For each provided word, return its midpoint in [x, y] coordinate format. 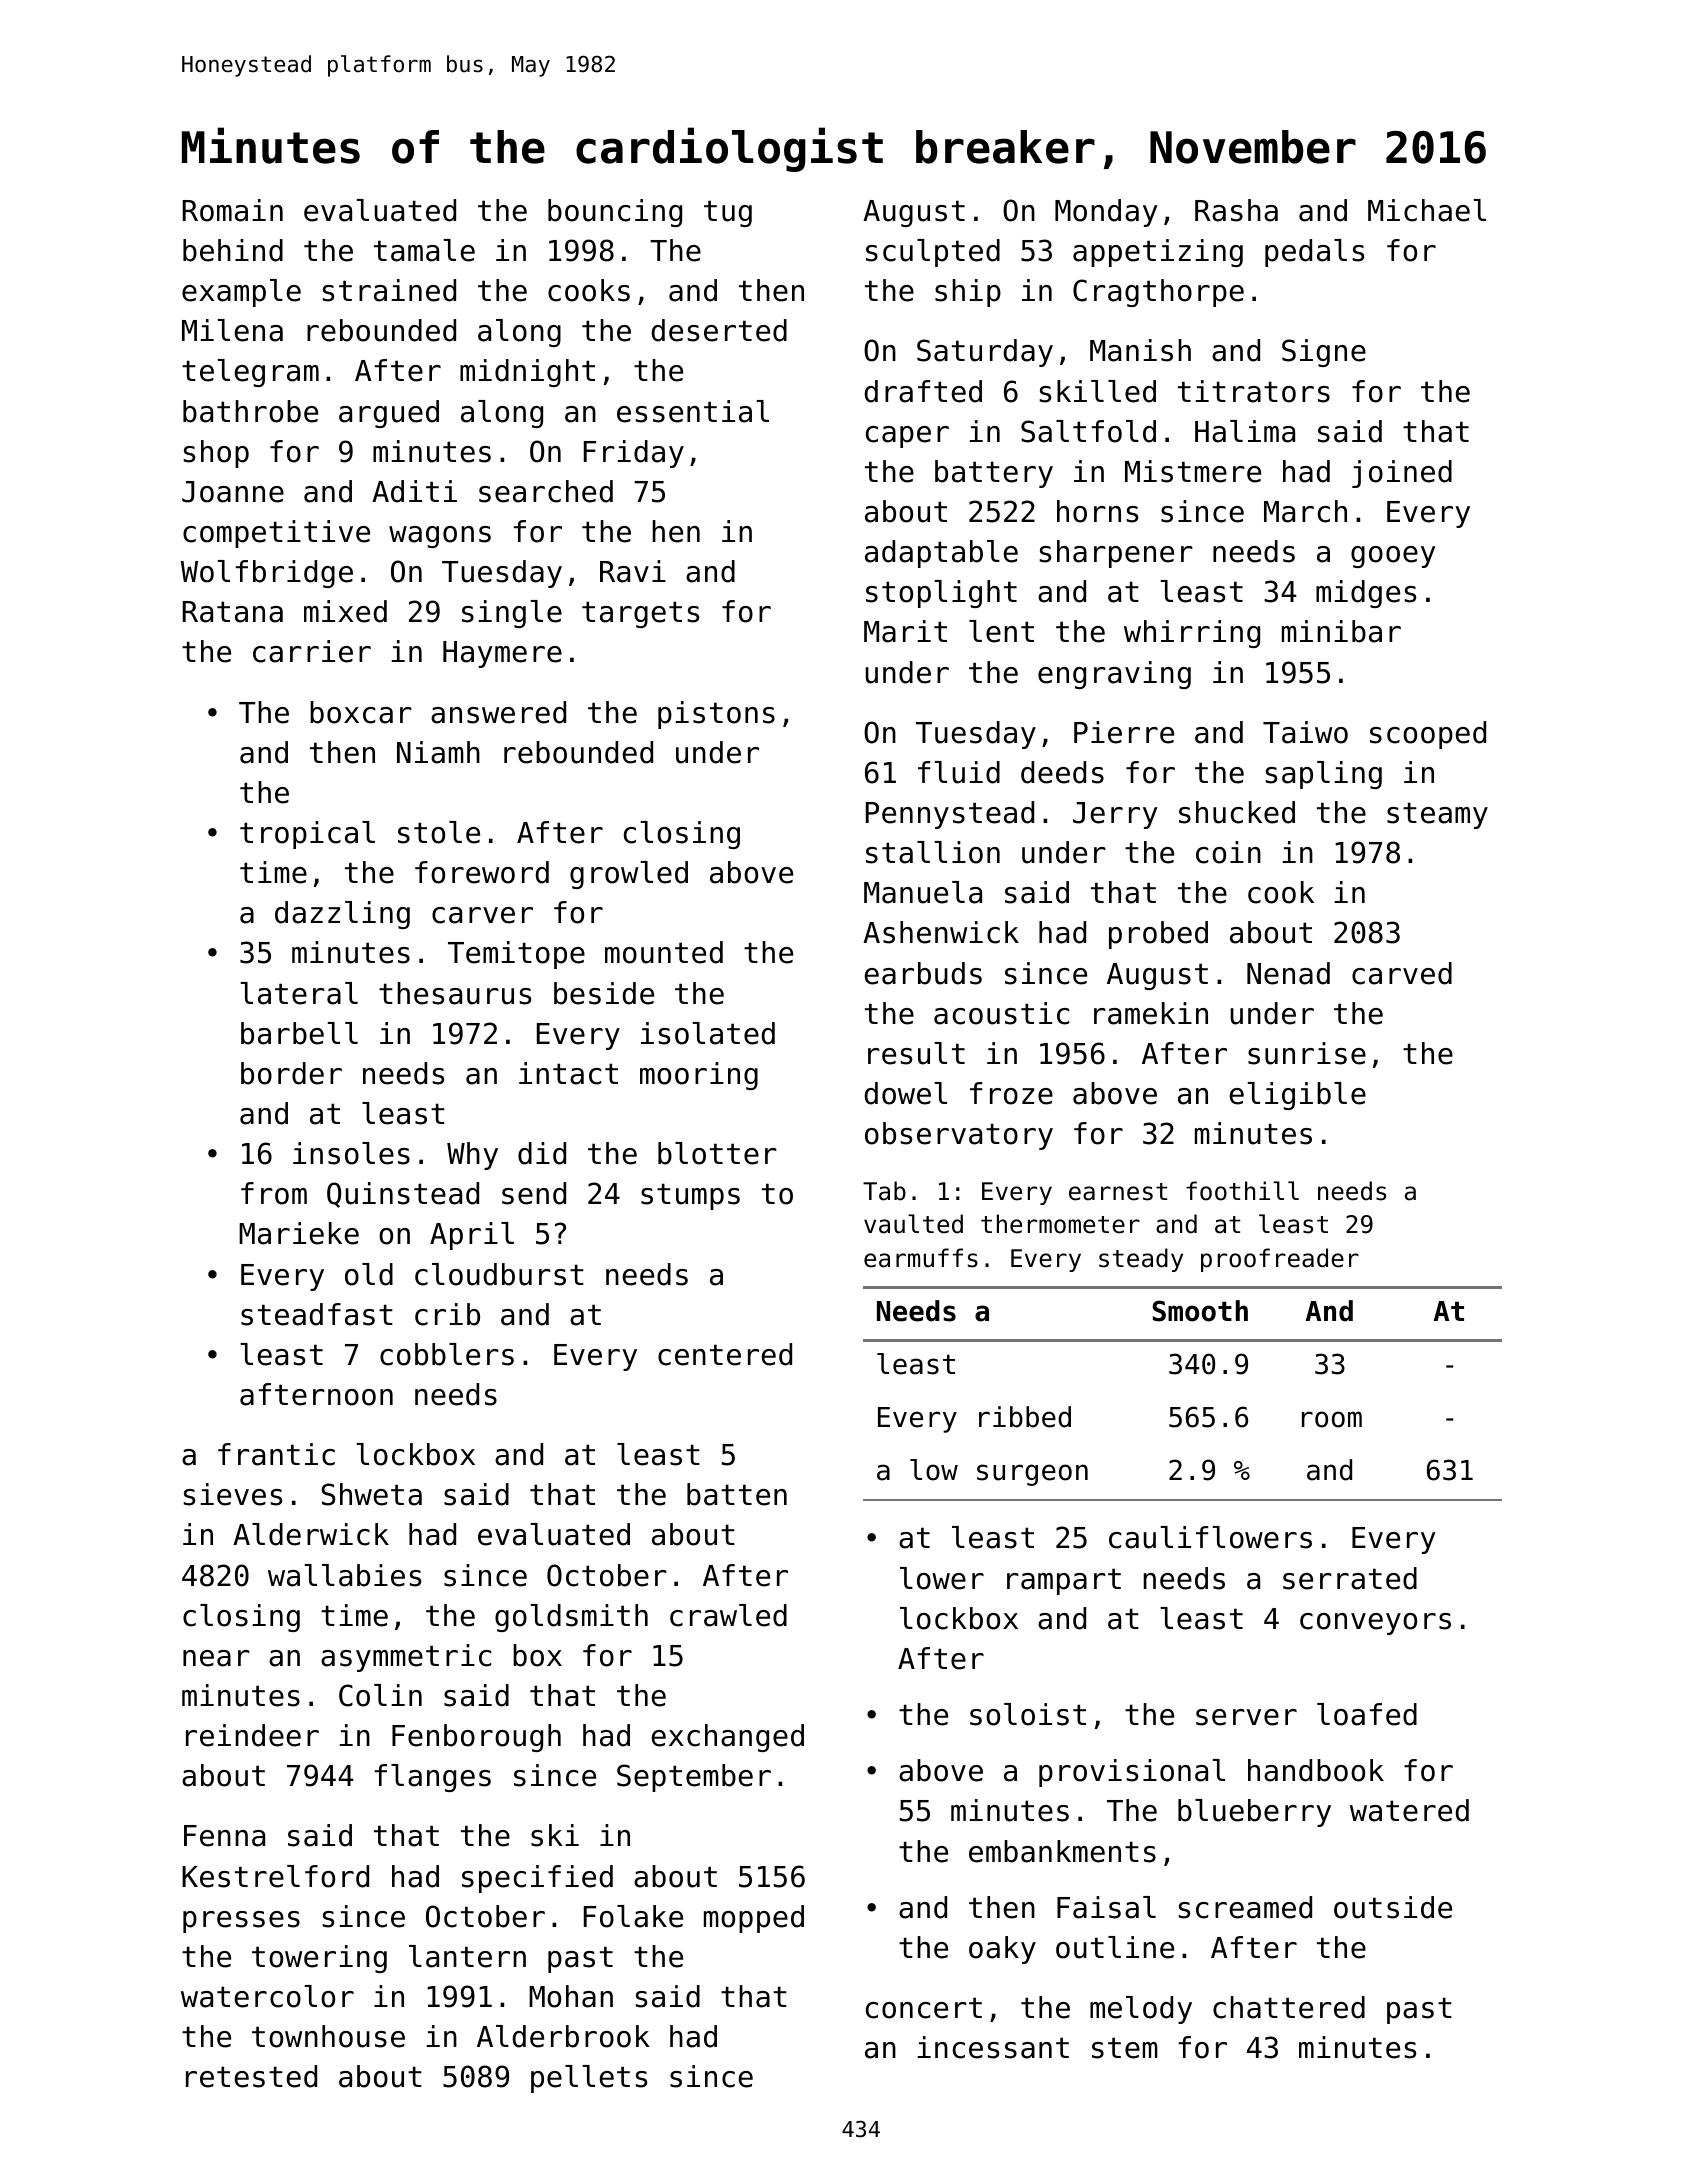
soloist [1028, 1714]
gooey [1393, 557]
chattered [1289, 2007]
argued [389, 414]
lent [1001, 631]
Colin [380, 1695]
